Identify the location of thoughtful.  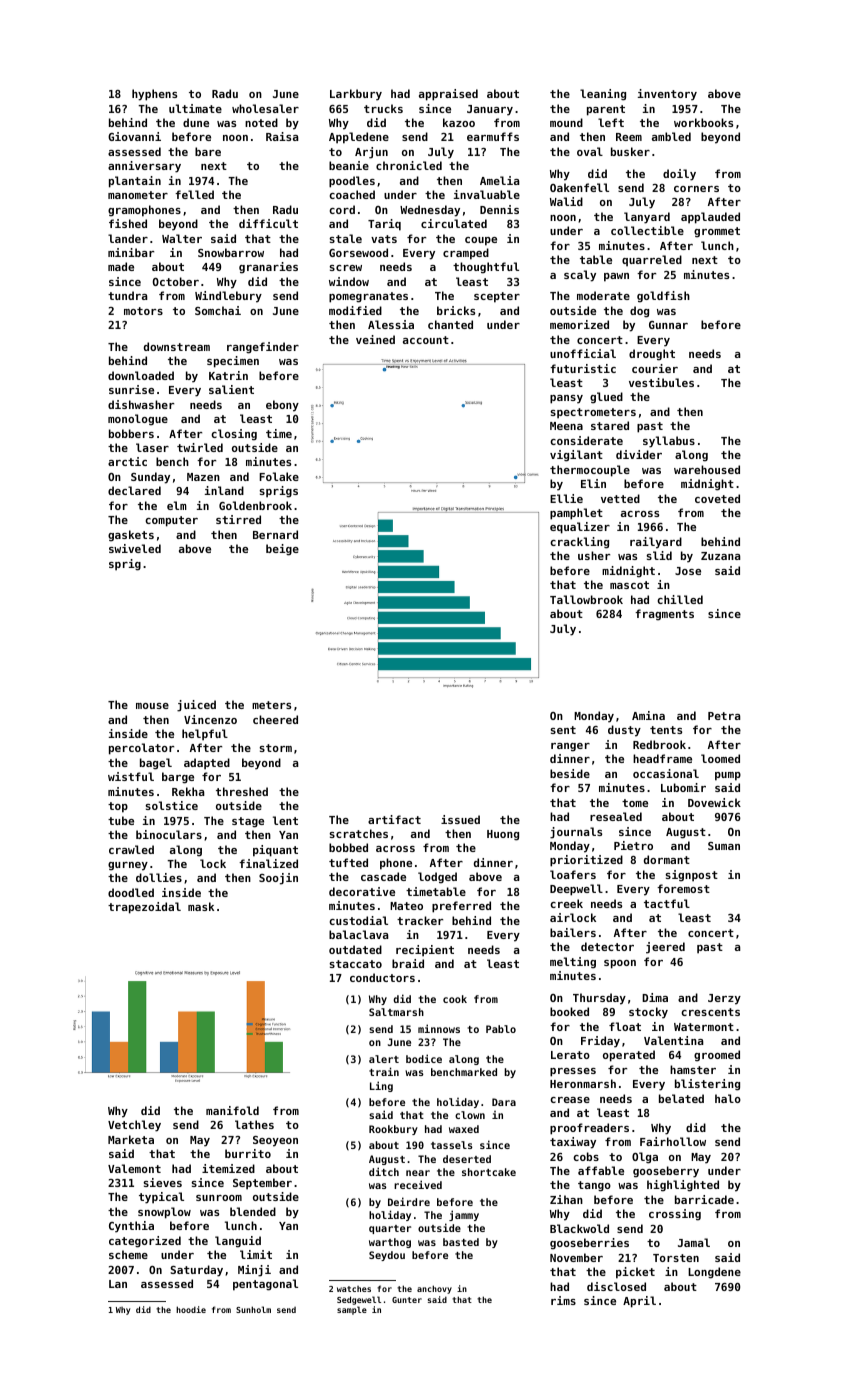
(486, 268).
